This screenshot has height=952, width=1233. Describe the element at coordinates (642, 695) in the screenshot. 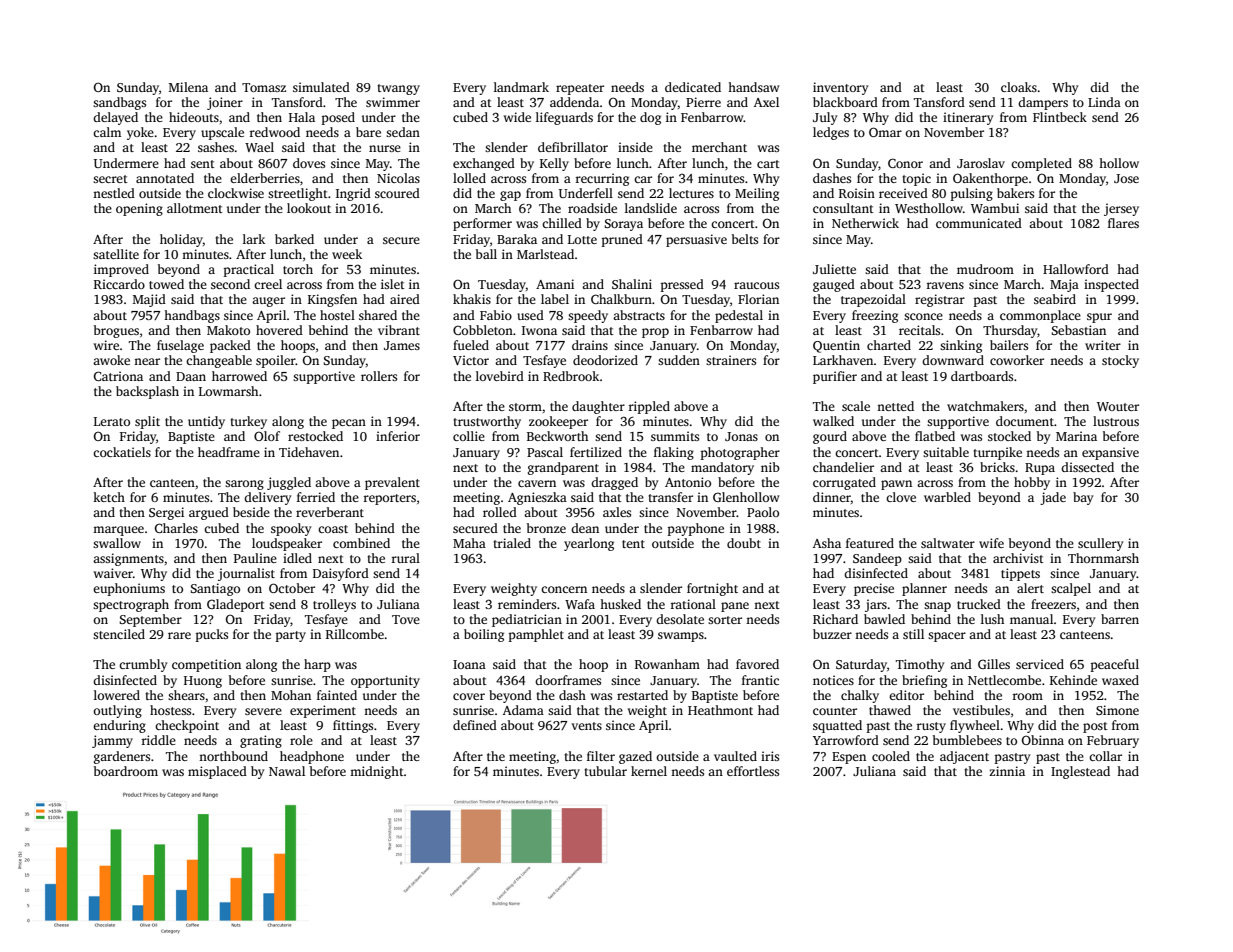

I see `restarted` at that location.
